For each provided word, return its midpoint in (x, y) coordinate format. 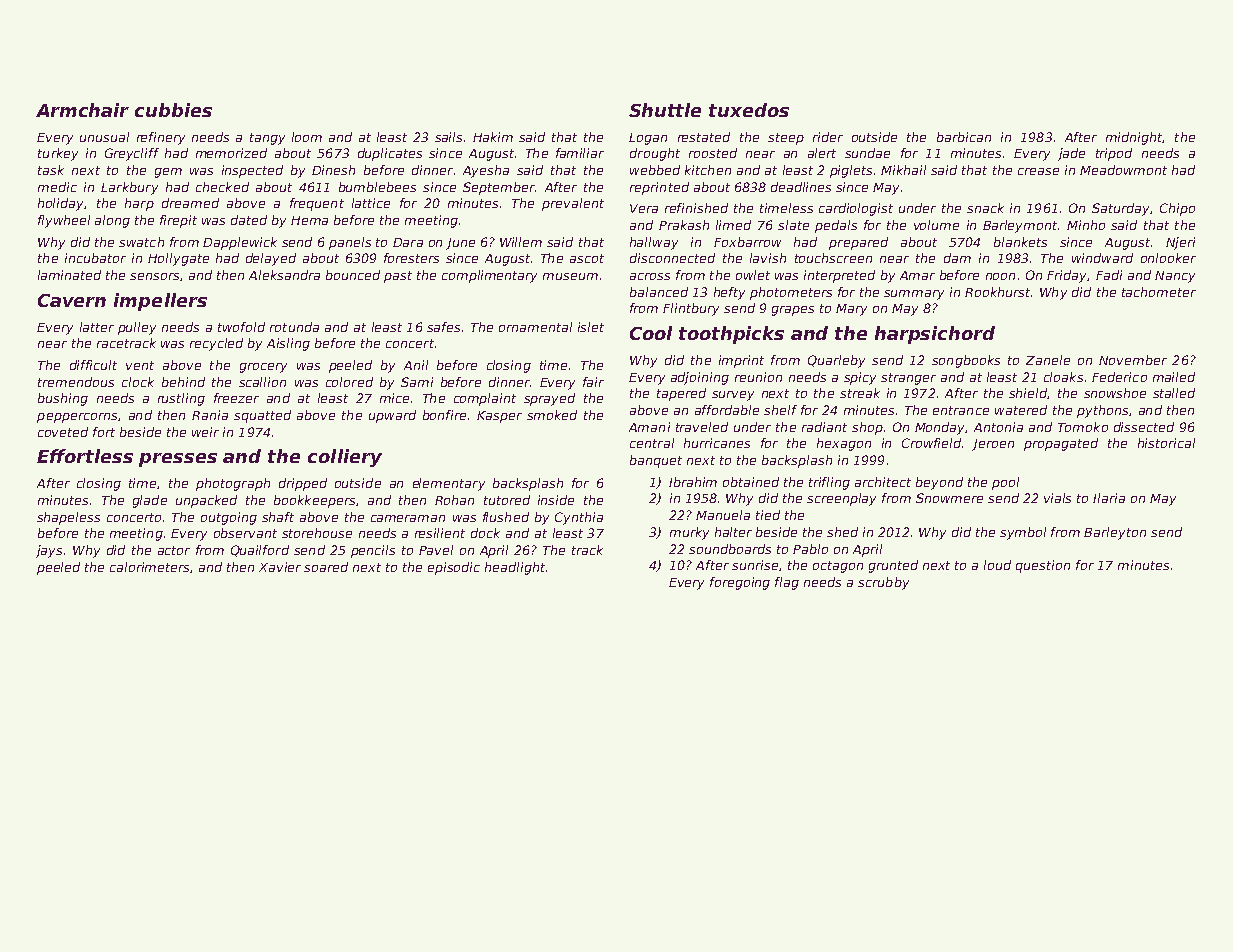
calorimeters (150, 567)
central (652, 443)
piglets (851, 171)
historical (1166, 443)
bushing (63, 399)
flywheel (64, 221)
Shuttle (665, 110)
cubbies (173, 110)
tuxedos (749, 110)
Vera (644, 208)
